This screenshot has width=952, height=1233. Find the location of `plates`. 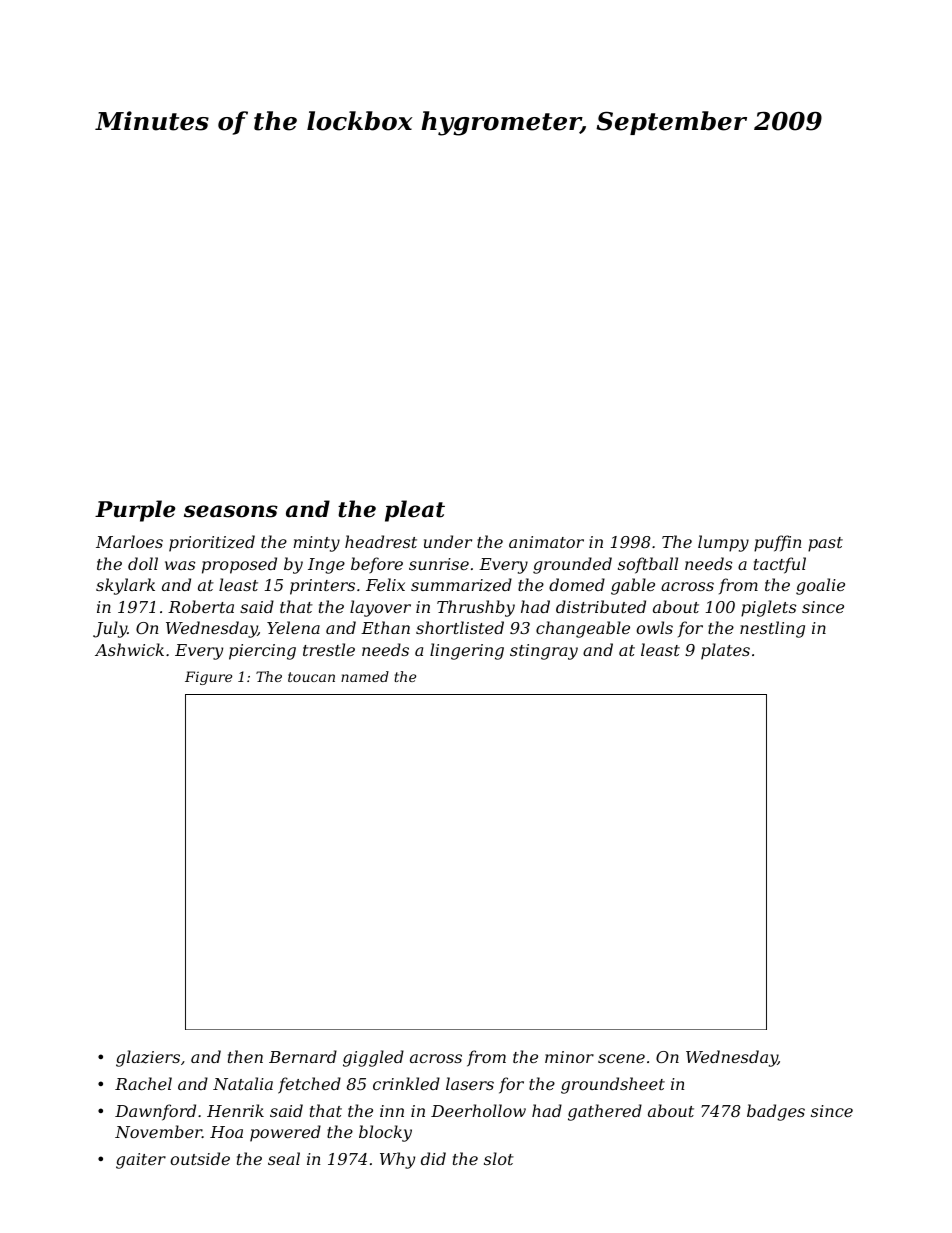

plates is located at coordinates (725, 651).
